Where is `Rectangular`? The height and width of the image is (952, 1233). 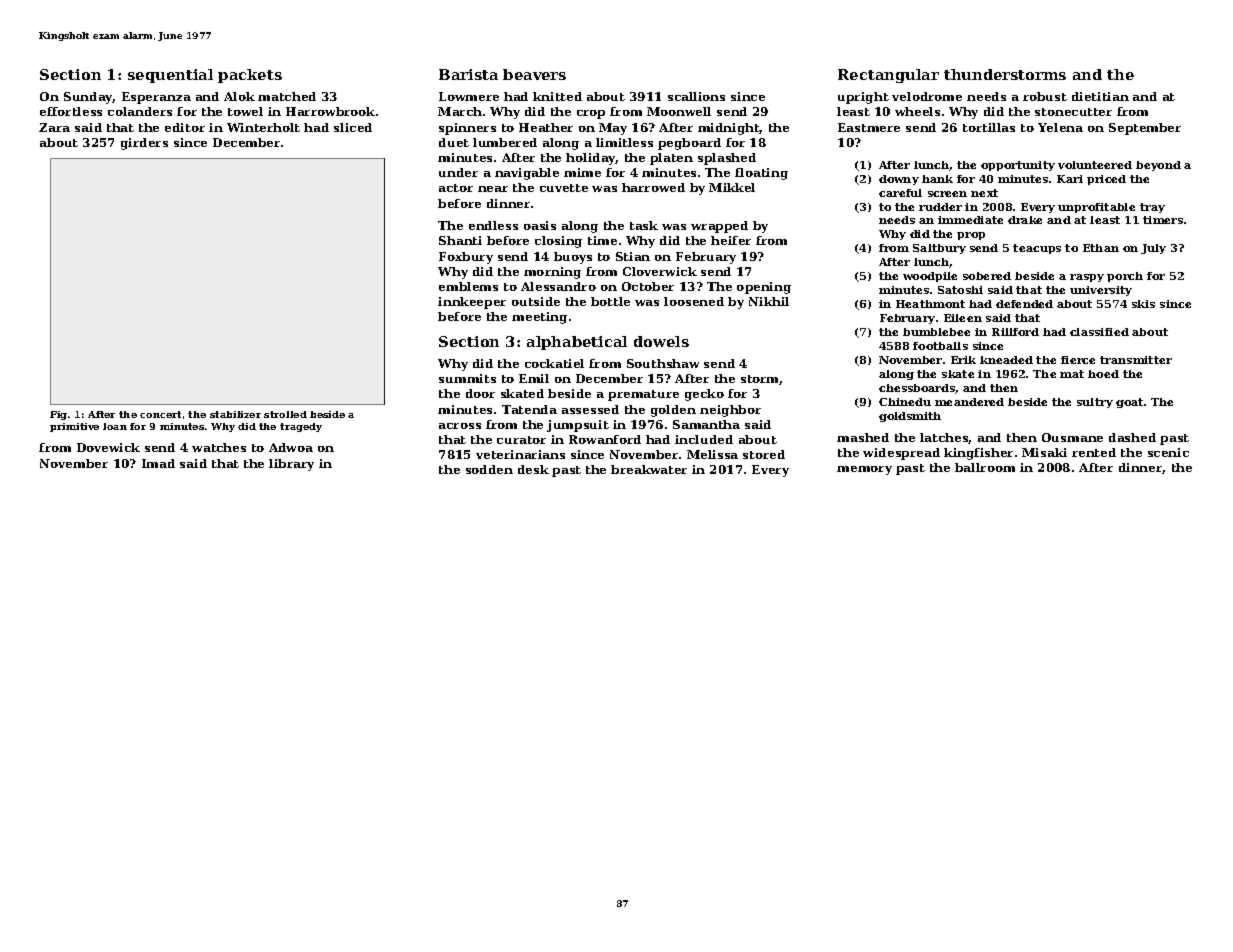 Rectangular is located at coordinates (888, 76).
